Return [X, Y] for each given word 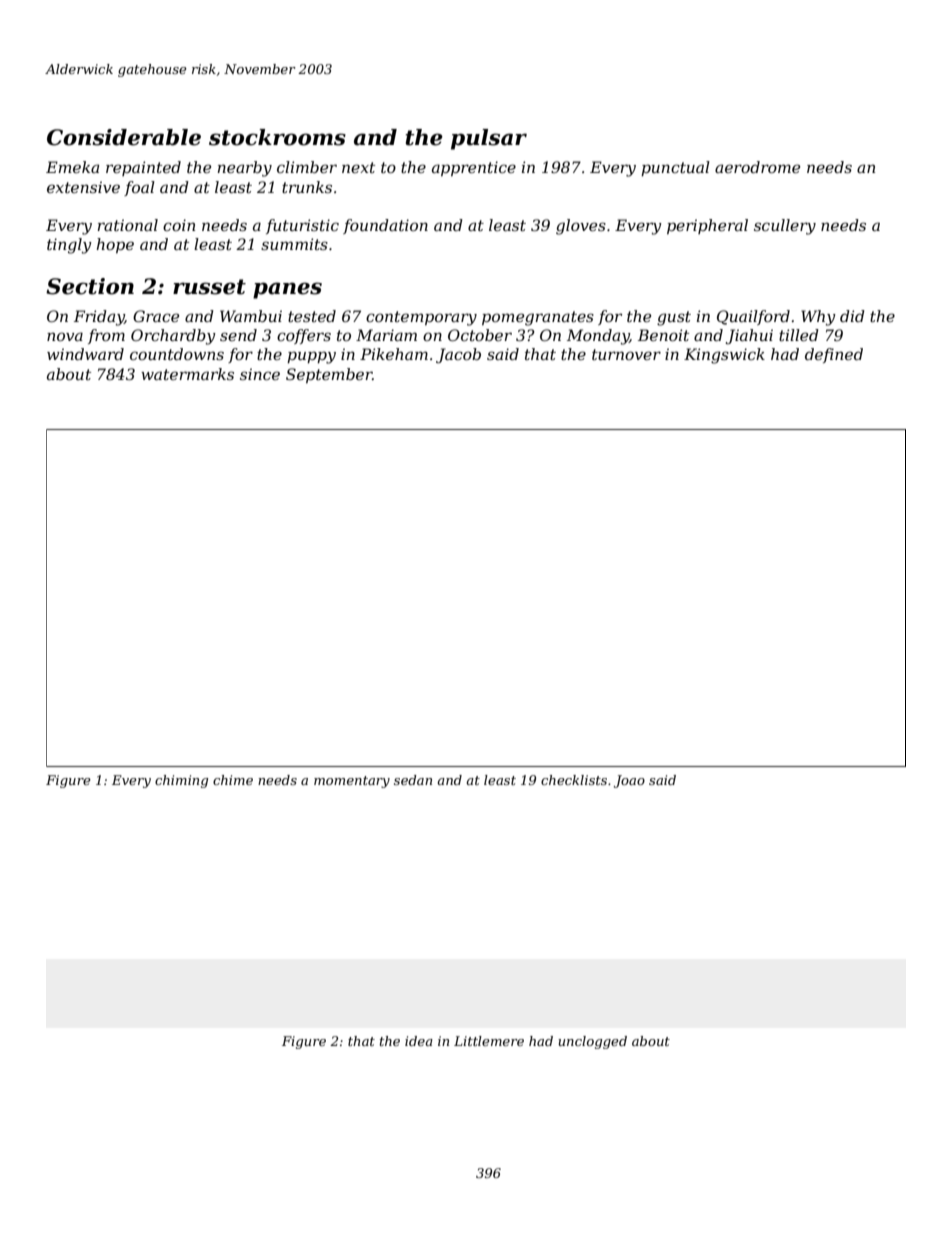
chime [233, 780]
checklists [574, 780]
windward [85, 354]
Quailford [753, 317]
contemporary [421, 318]
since [260, 374]
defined [834, 355]
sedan [413, 780]
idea [419, 1041]
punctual [675, 168]
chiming [181, 781]
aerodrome [757, 167]
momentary [352, 782]
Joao [629, 781]
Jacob [458, 355]
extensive [83, 187]
